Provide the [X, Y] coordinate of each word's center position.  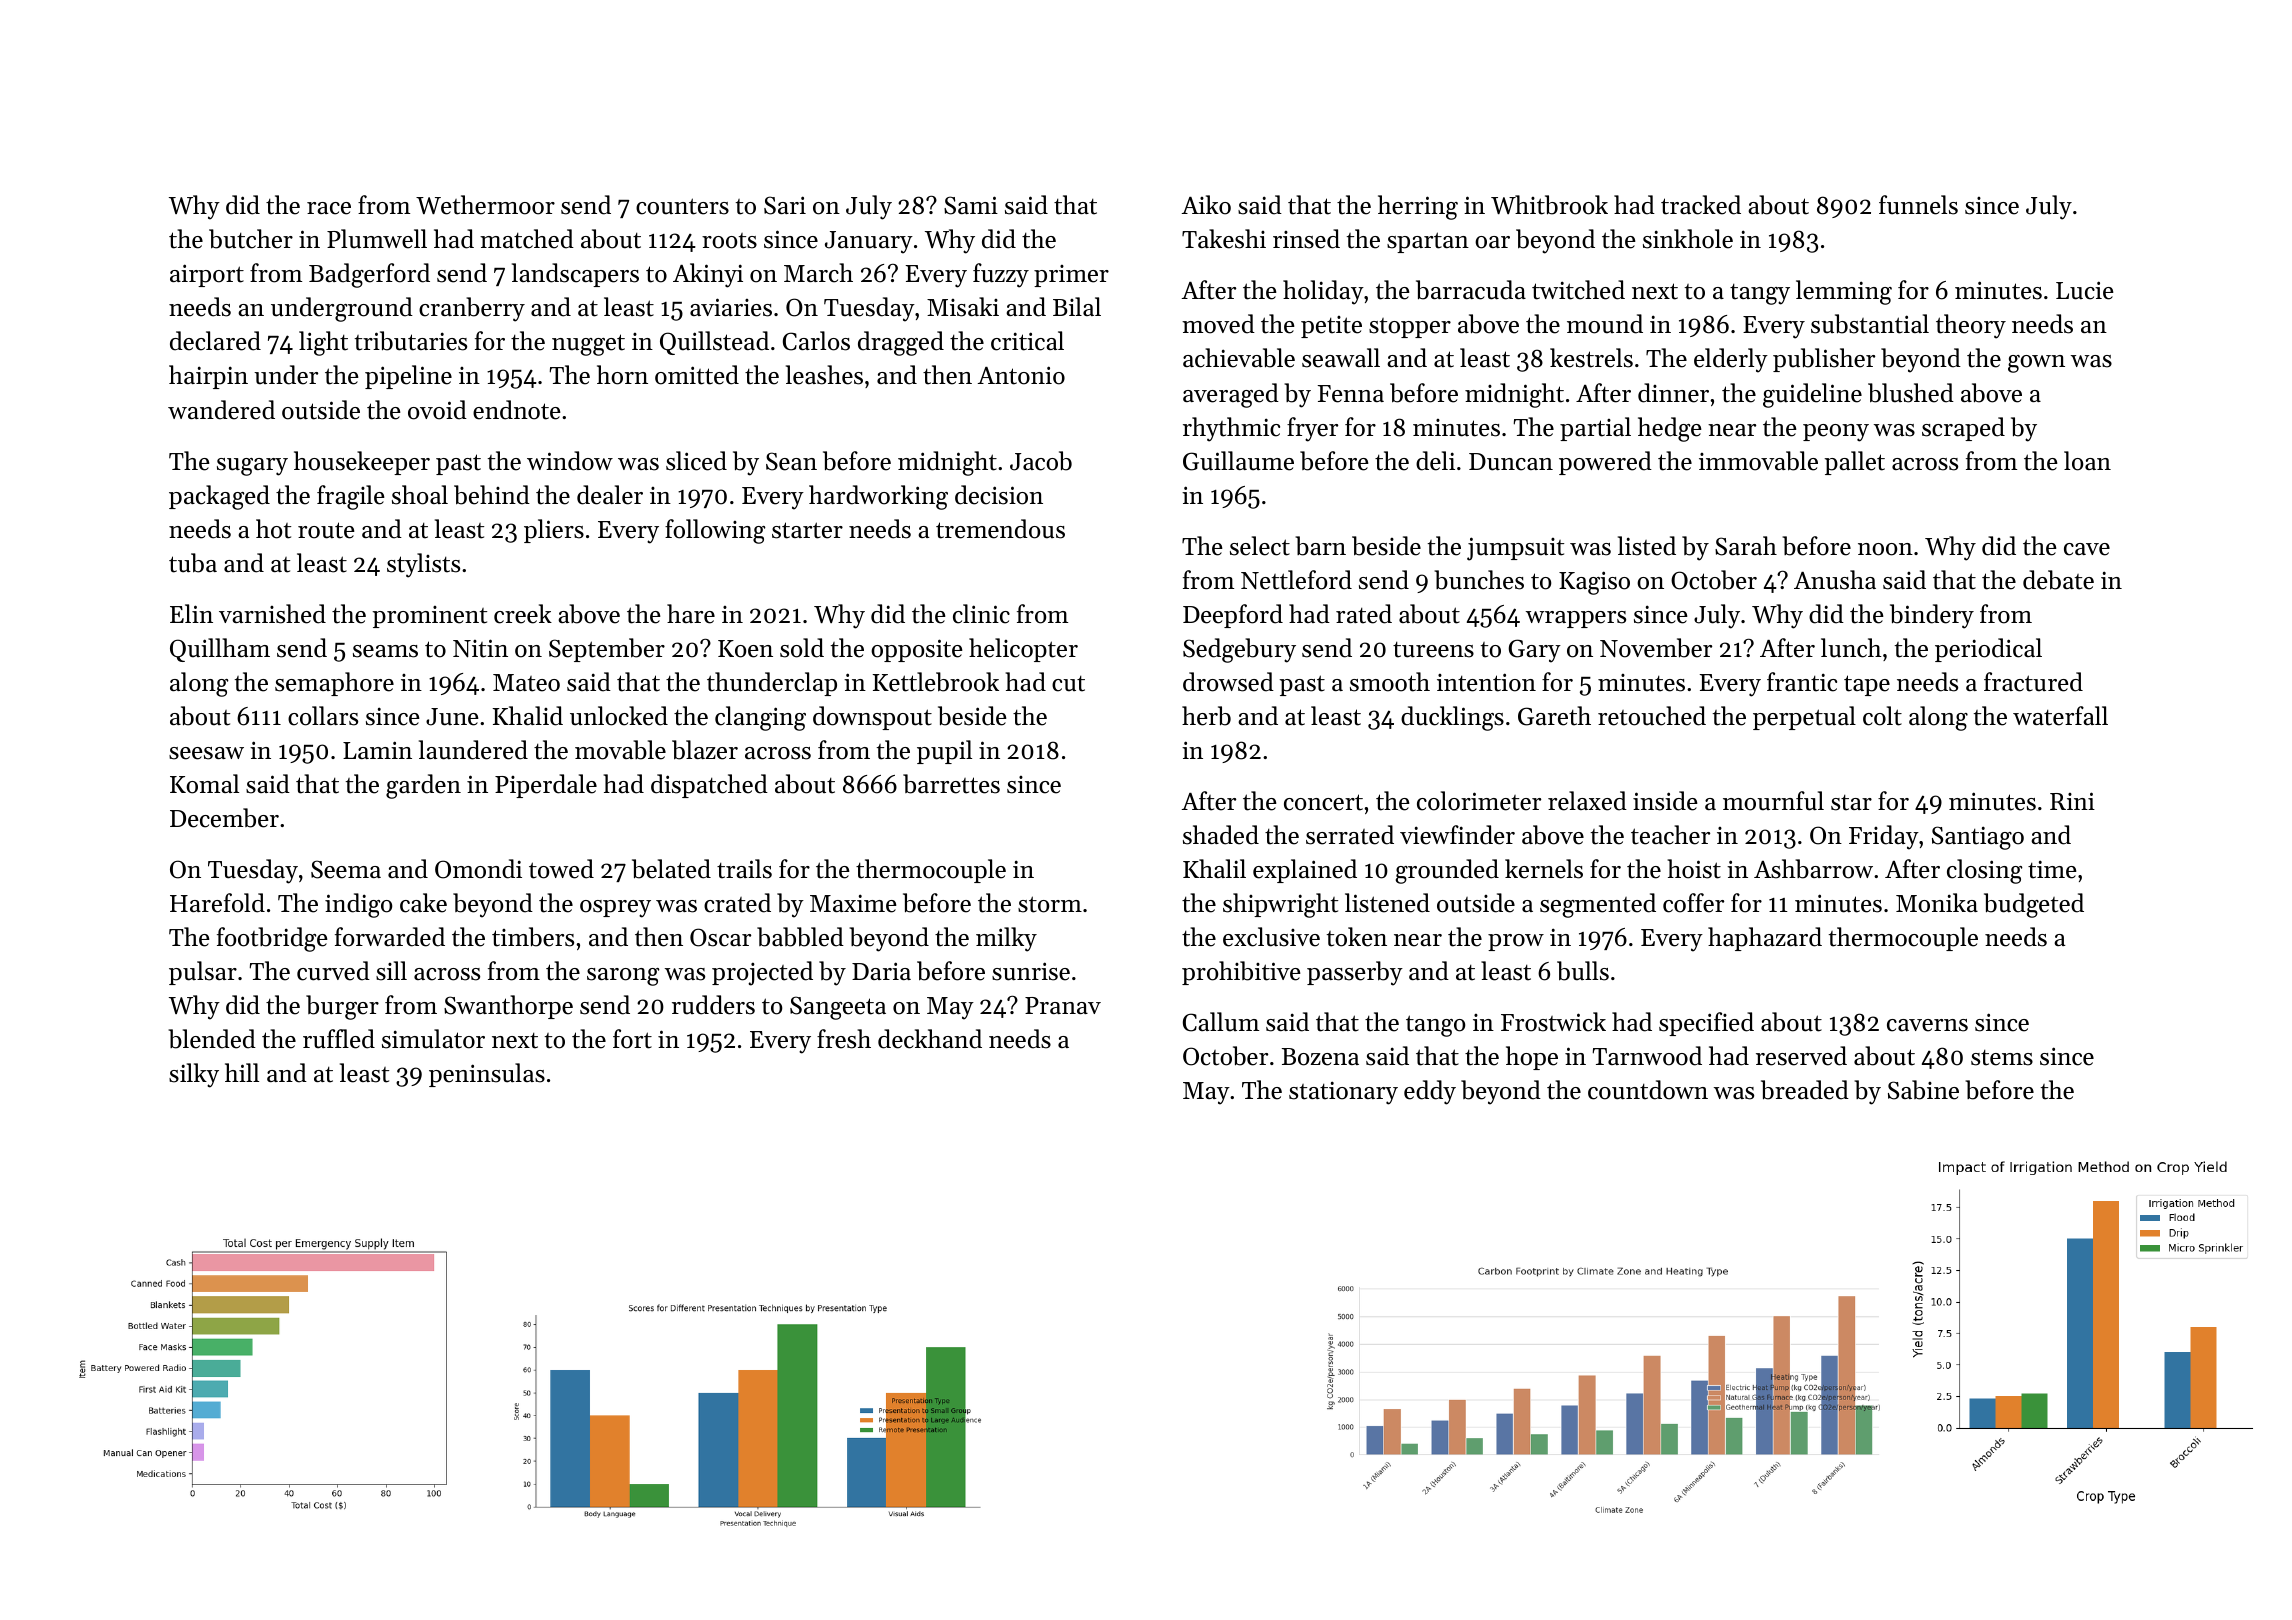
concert [1323, 802]
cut [1068, 684]
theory [1971, 326]
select [1260, 546]
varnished [272, 614]
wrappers [1576, 619]
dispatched [709, 786]
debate [2058, 580]
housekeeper [362, 463]
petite [1331, 327]
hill [242, 1072]
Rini [2072, 801]
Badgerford [369, 275]
